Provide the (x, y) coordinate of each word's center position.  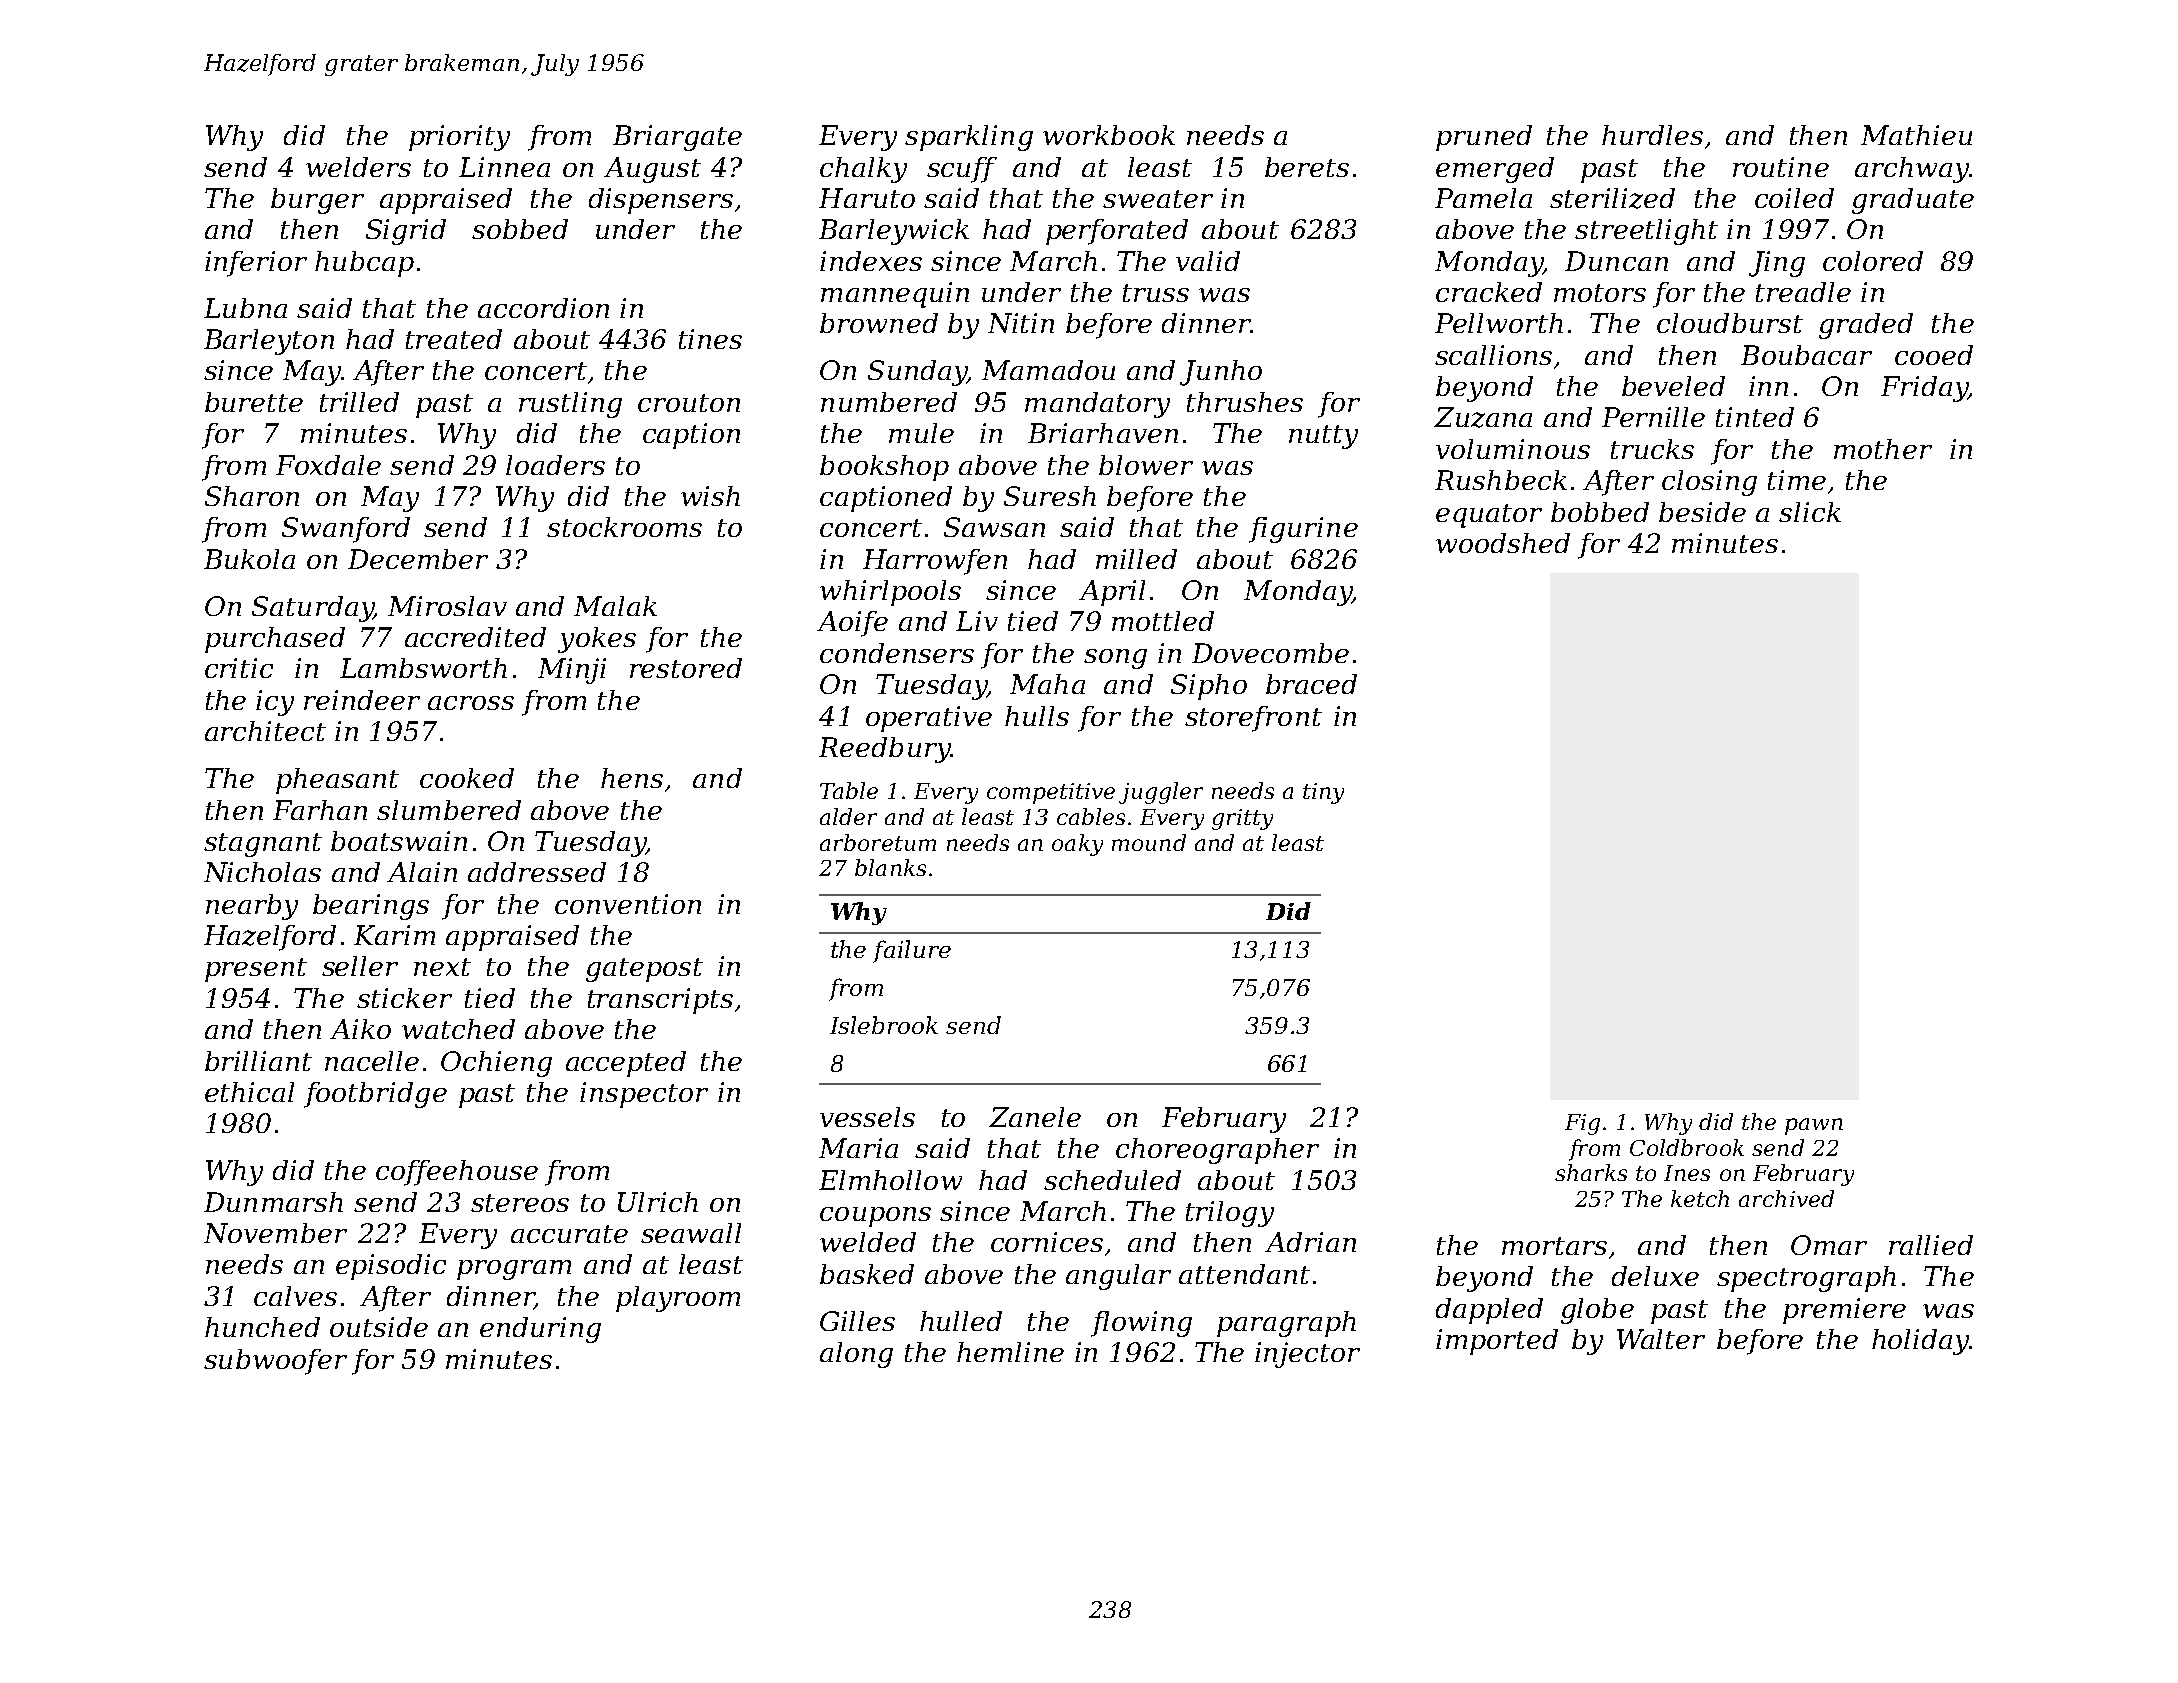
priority (459, 138)
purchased (275, 640)
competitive (1051, 793)
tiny (1323, 793)
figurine (1303, 530)
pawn (1814, 1126)
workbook (1109, 135)
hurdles (1652, 135)
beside (1702, 512)
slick (1810, 512)
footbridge (375, 1095)
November (275, 1233)
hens (632, 778)
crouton (689, 403)
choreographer (1217, 1151)
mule (921, 433)
